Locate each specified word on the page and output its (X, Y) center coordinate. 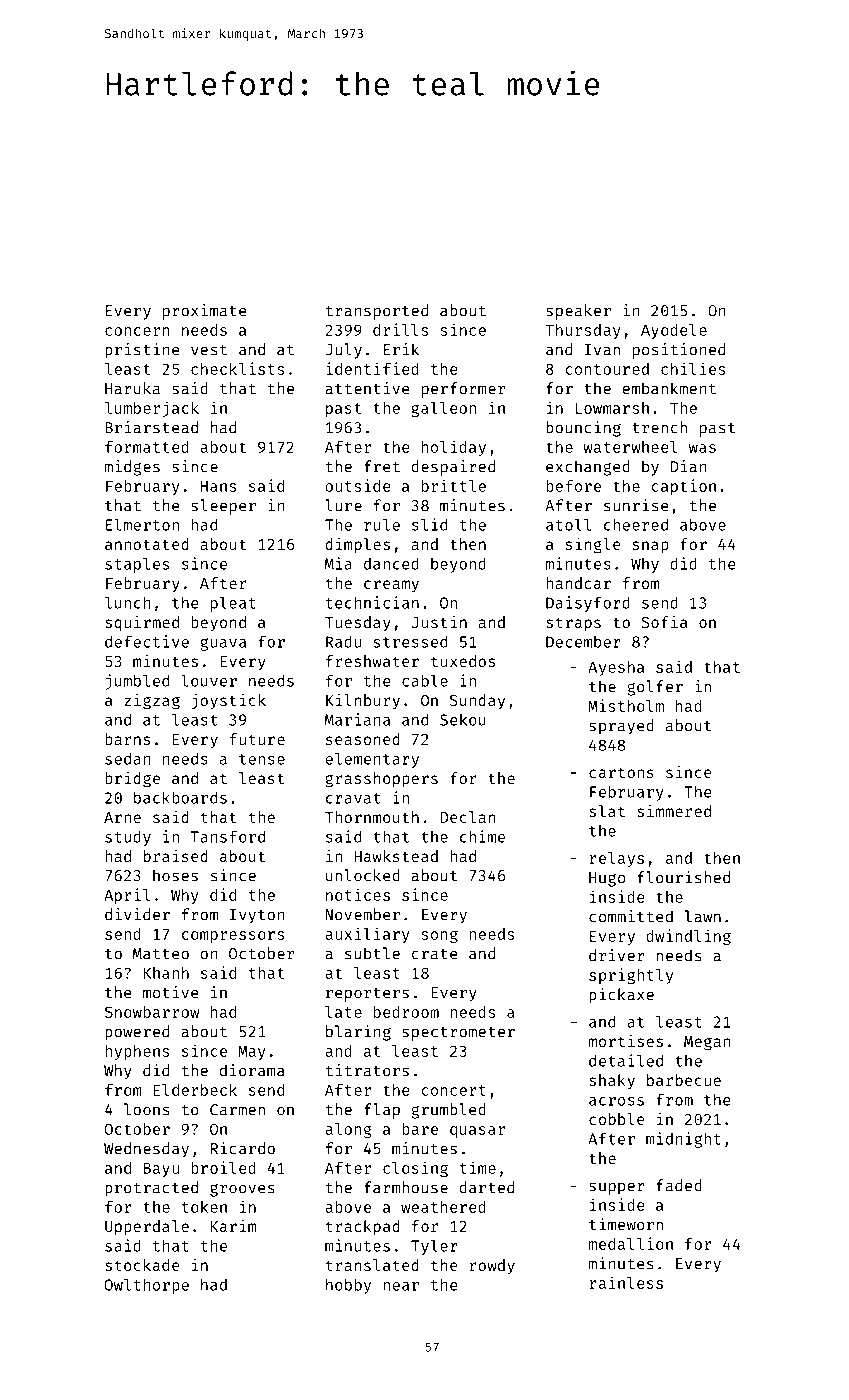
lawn (703, 916)
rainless (626, 1282)
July (344, 351)
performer (463, 390)
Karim (234, 1226)
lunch (128, 602)
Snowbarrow (152, 1012)
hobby (348, 1286)
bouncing (583, 429)
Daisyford (588, 604)
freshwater (372, 661)
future (257, 739)
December (583, 641)
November (363, 914)
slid (429, 524)
